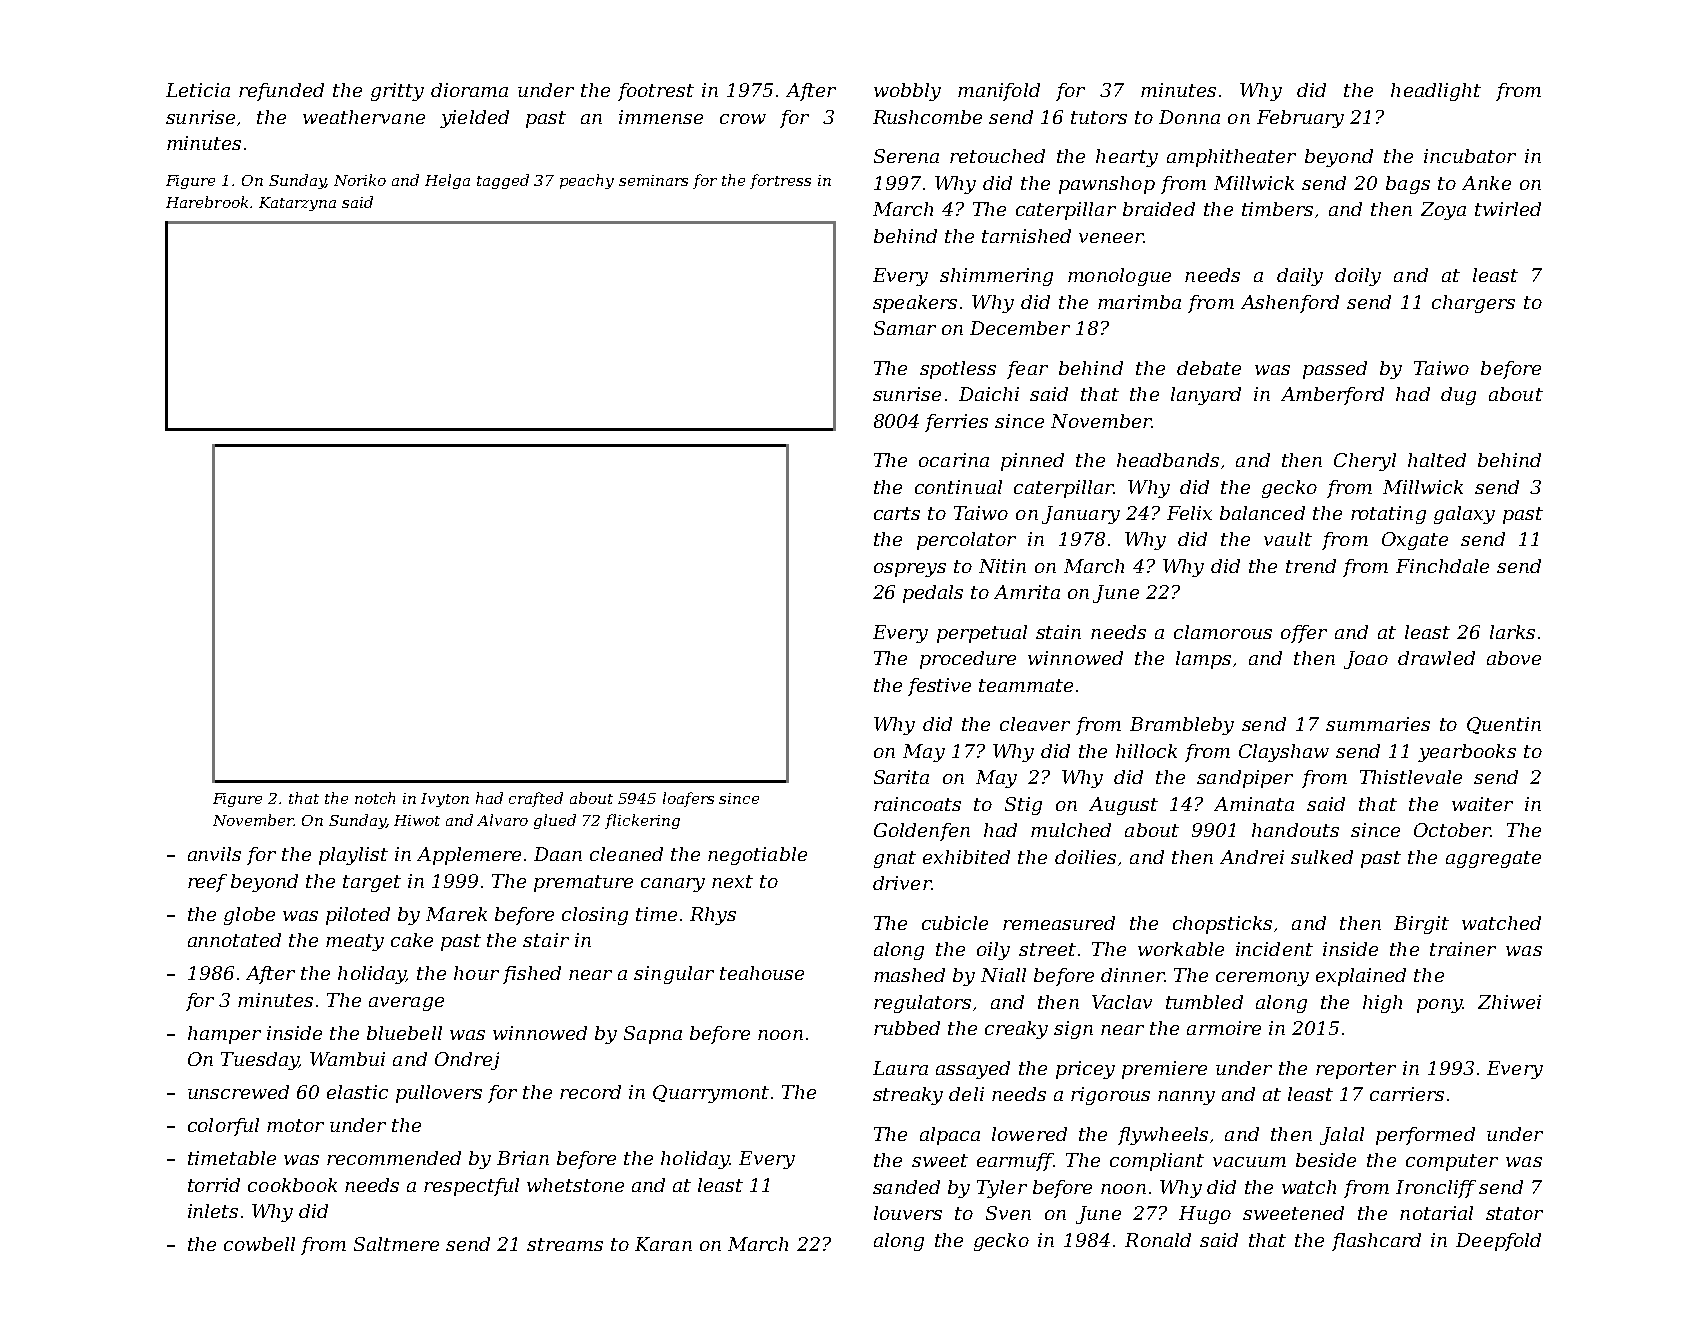 The height and width of the screenshot is (1320, 1708). I want to click on Vaclav, so click(1122, 1002).
